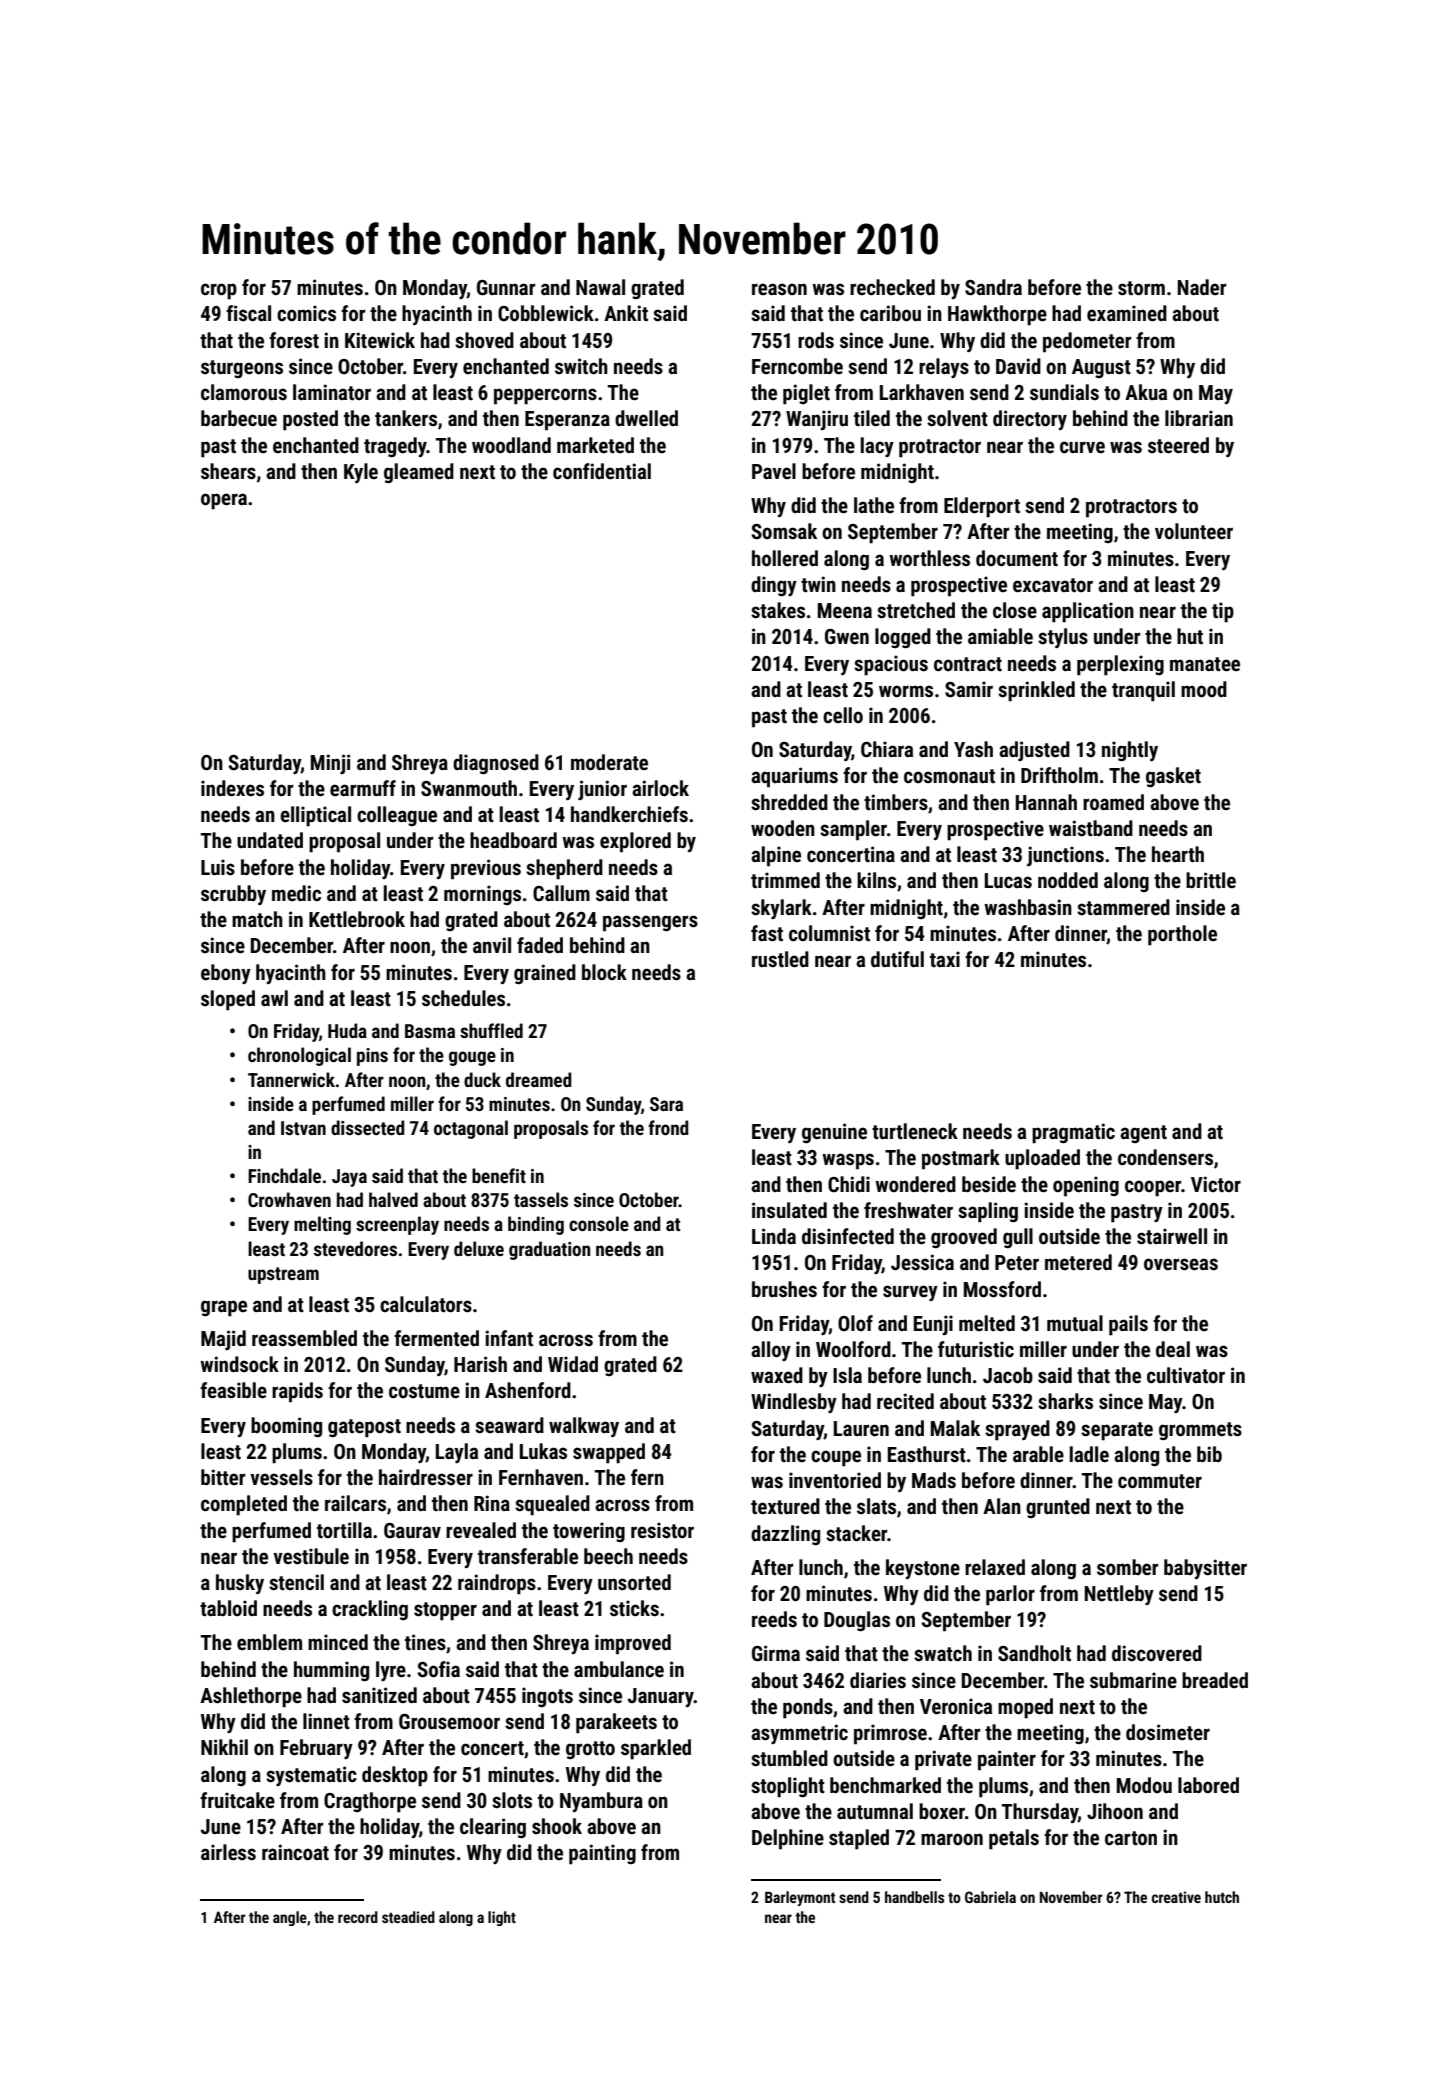 This screenshot has height=2100, width=1450. Describe the element at coordinates (240, 1584) in the screenshot. I see `husky` at that location.
